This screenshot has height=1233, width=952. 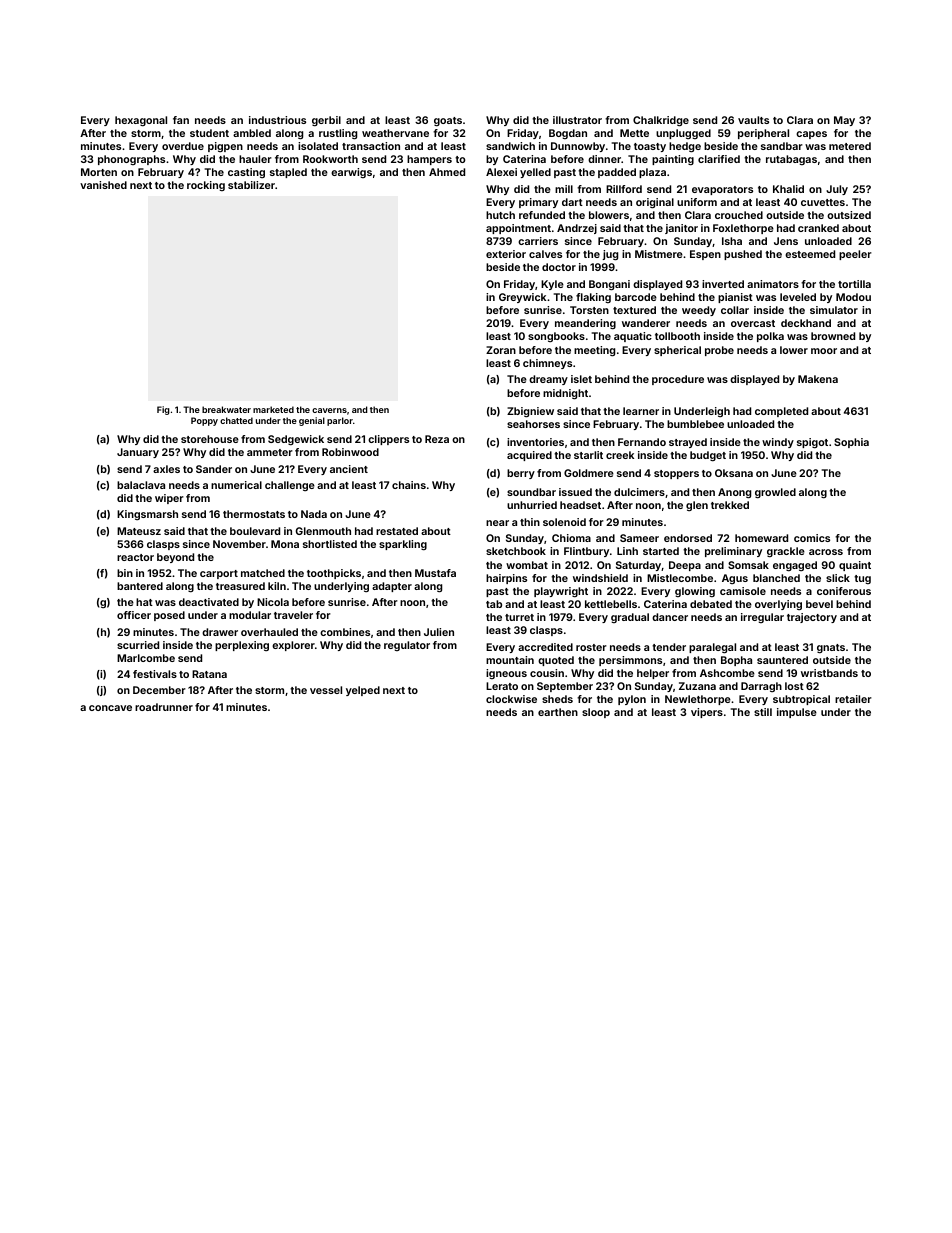 I want to click on exterior, so click(x=506, y=254).
